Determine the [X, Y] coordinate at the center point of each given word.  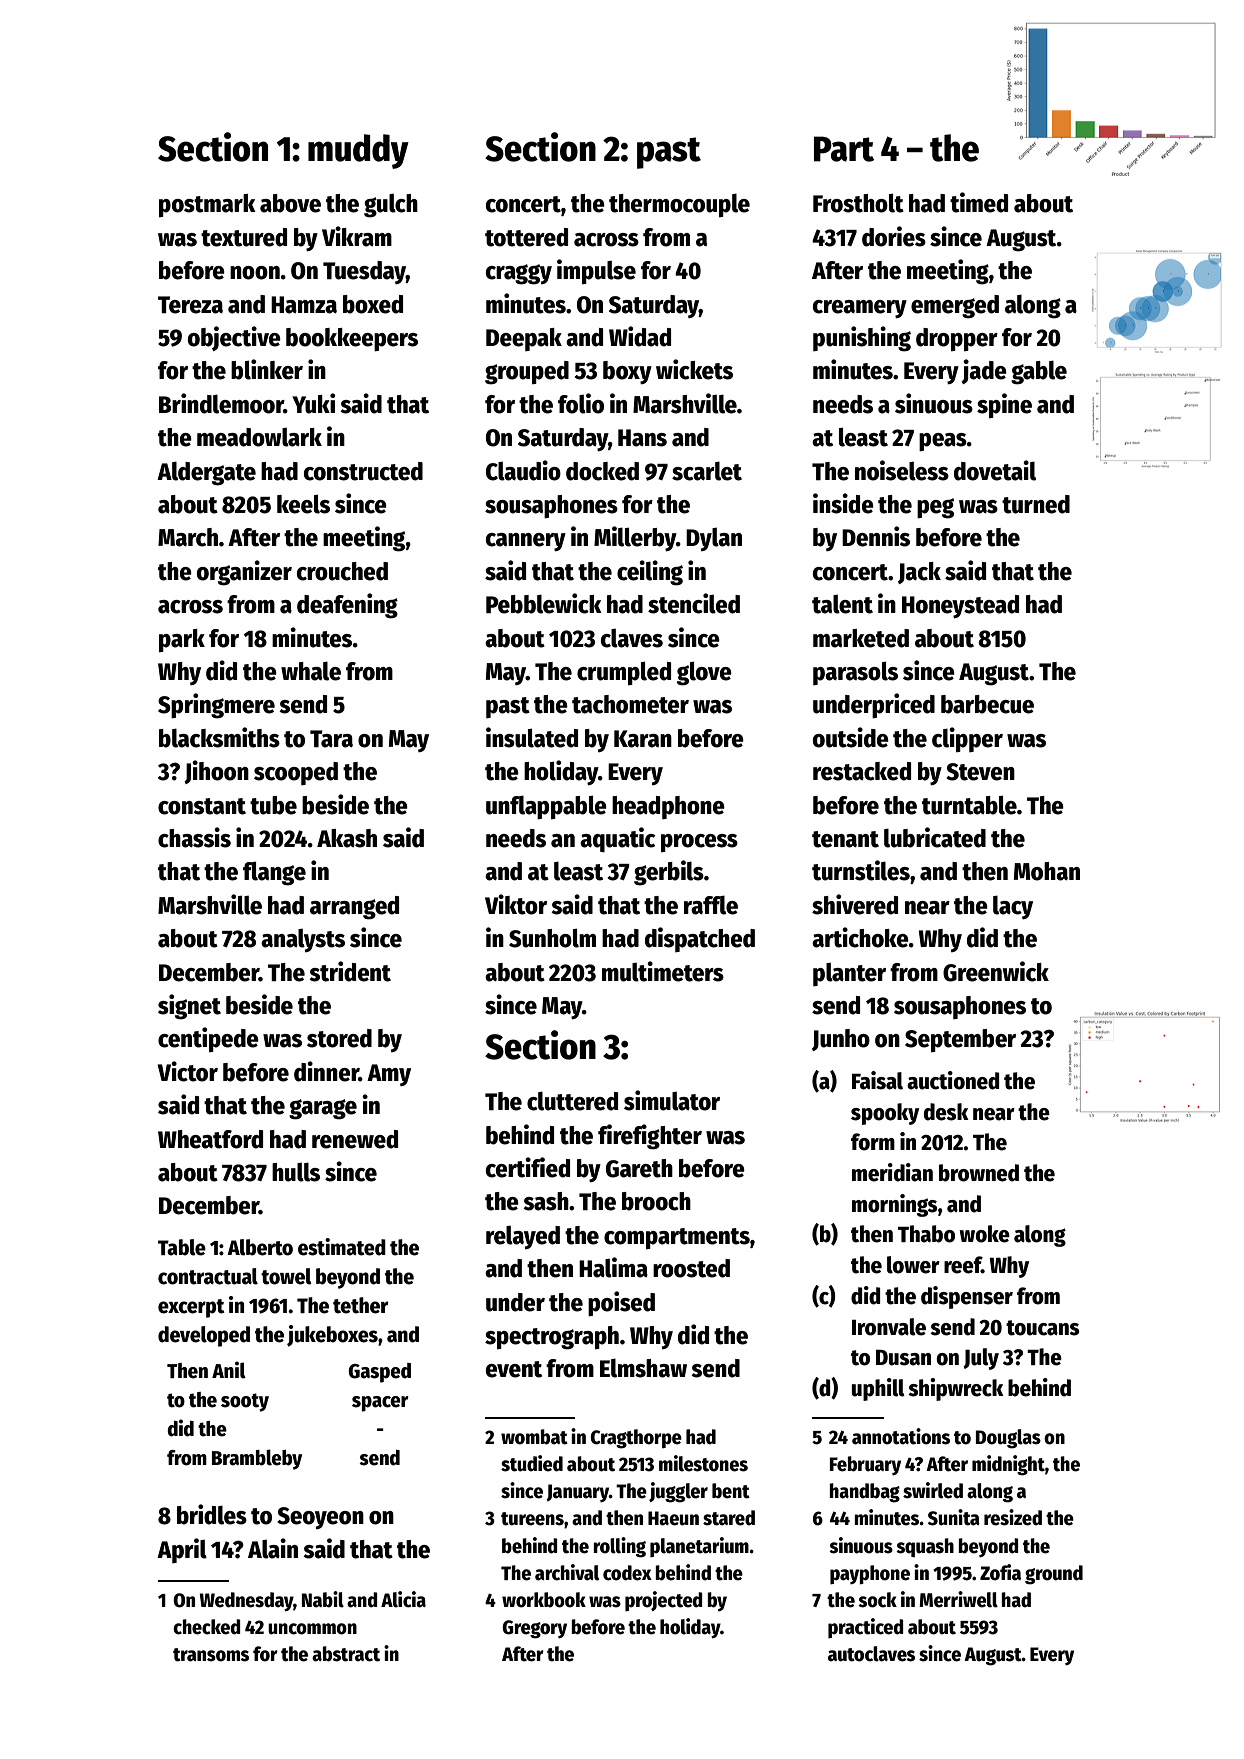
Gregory [534, 1629]
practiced [865, 1628]
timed [979, 202]
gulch [391, 206]
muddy [358, 151]
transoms [211, 1655]
